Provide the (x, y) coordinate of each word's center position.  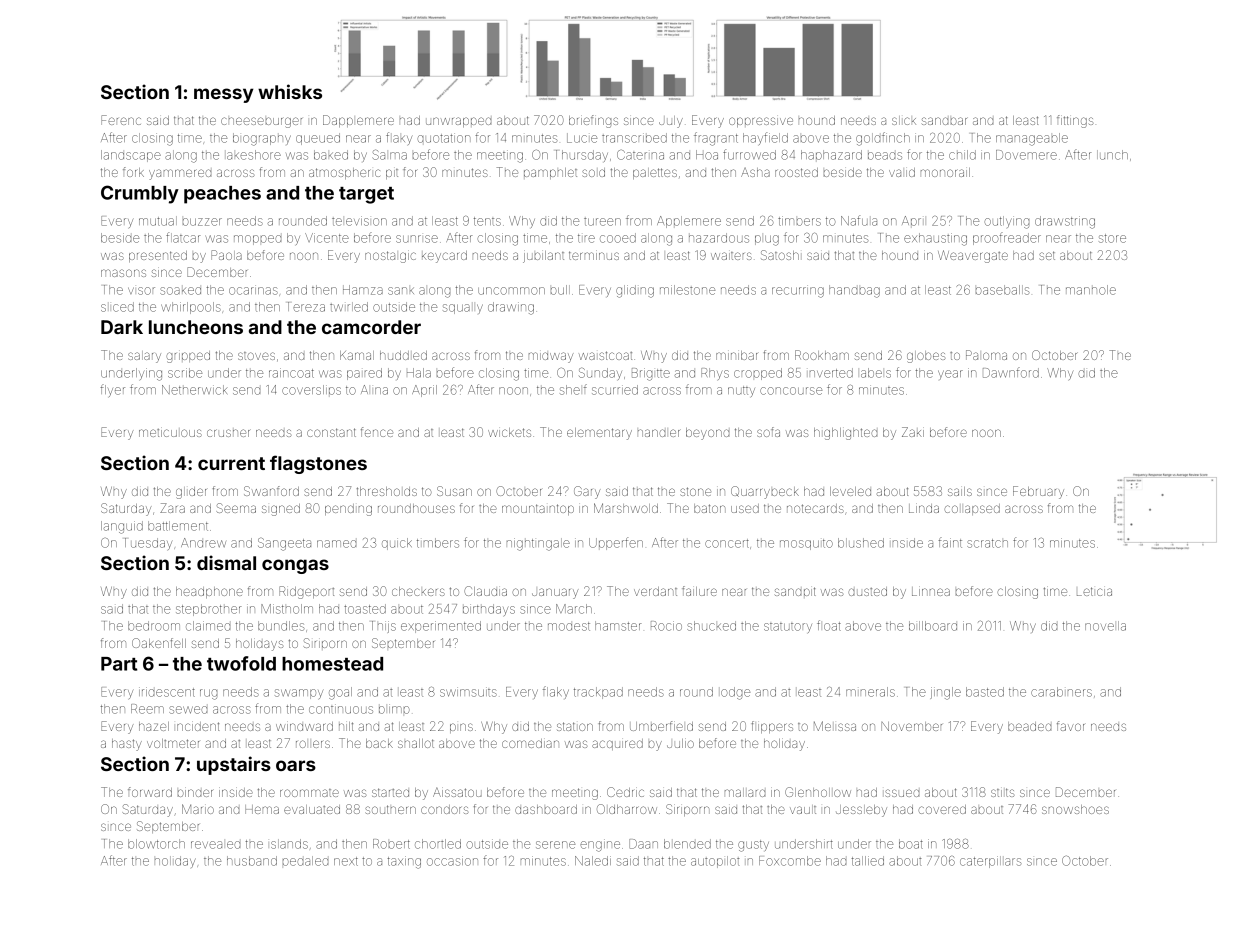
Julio (680, 743)
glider (191, 493)
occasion (452, 861)
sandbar (944, 121)
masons (123, 273)
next (346, 861)
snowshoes (1075, 809)
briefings (593, 121)
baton (709, 508)
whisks (290, 91)
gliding (635, 291)
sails (960, 491)
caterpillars (990, 862)
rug (208, 694)
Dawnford (1011, 372)
